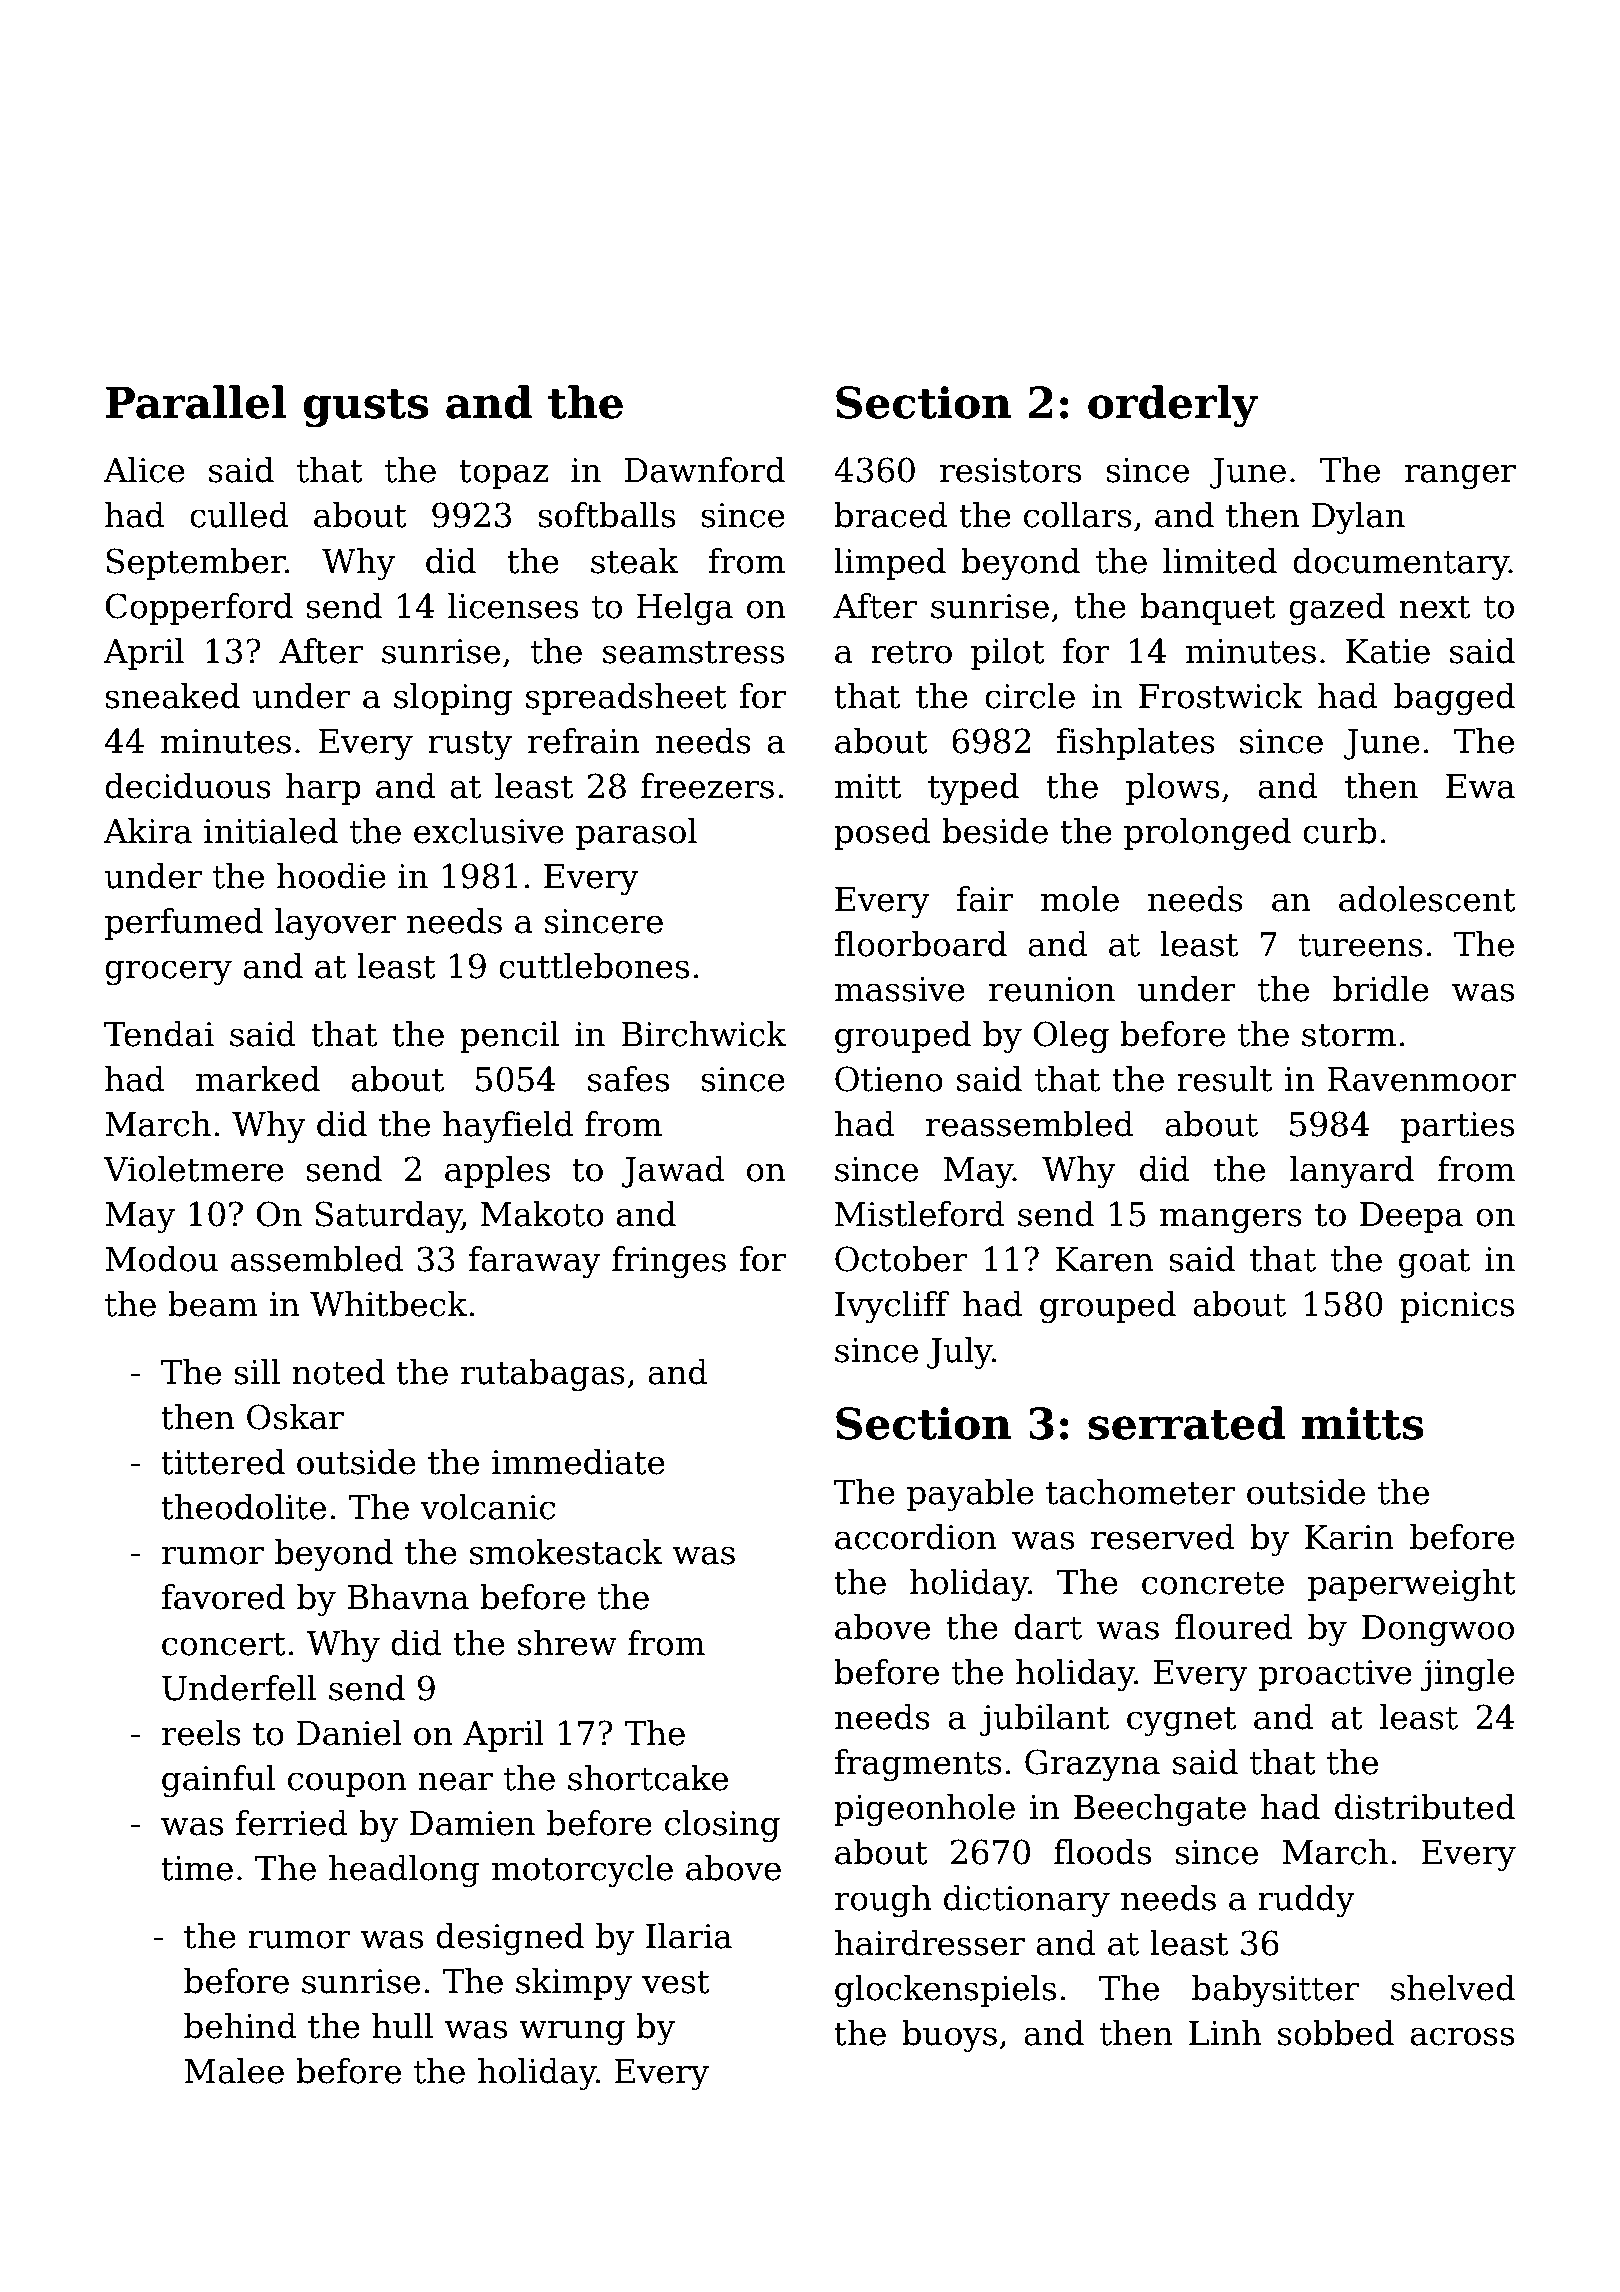 This screenshot has width=1620, height=2292. I want to click on next, so click(1434, 607).
